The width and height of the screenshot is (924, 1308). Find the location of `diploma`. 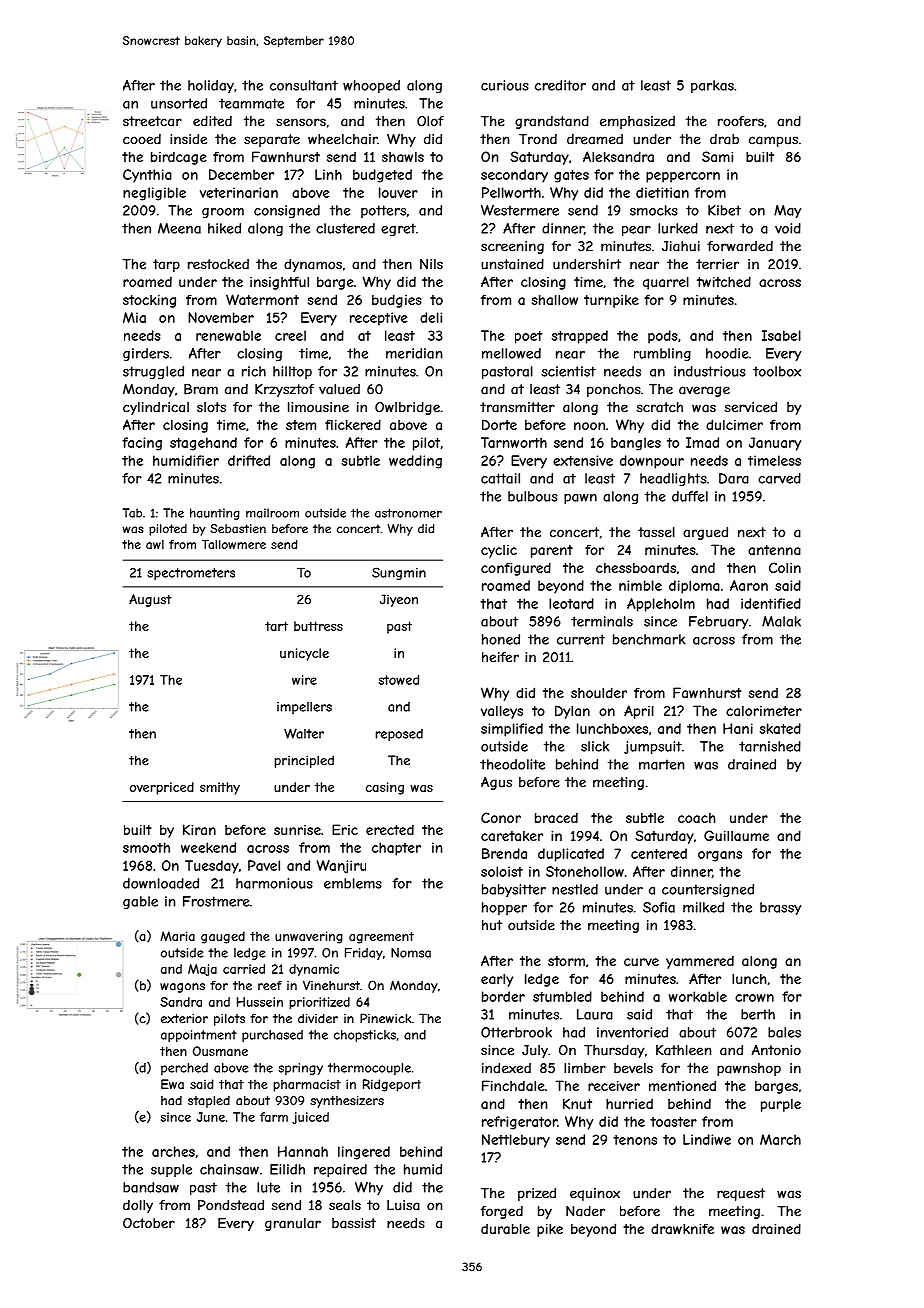

diploma is located at coordinates (694, 587).
